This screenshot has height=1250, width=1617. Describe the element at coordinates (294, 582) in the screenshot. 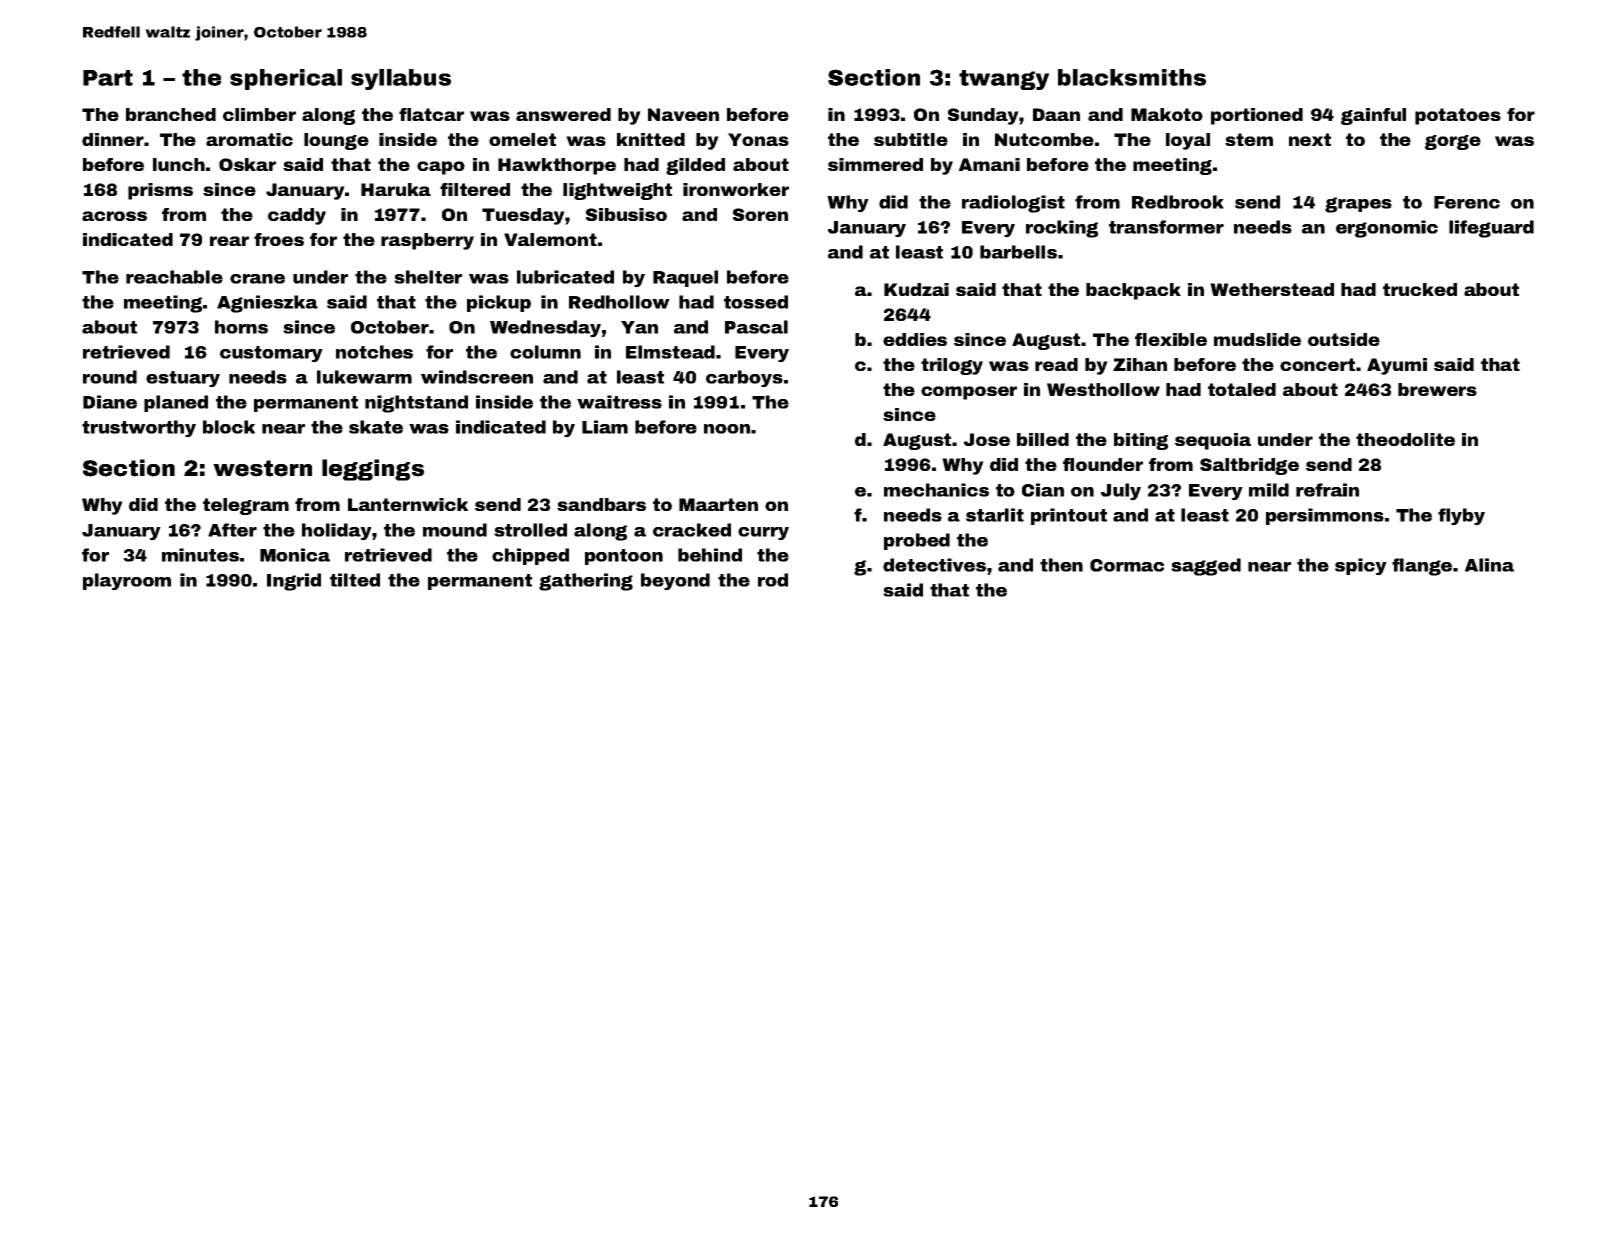

I see `Ingrid` at that location.
